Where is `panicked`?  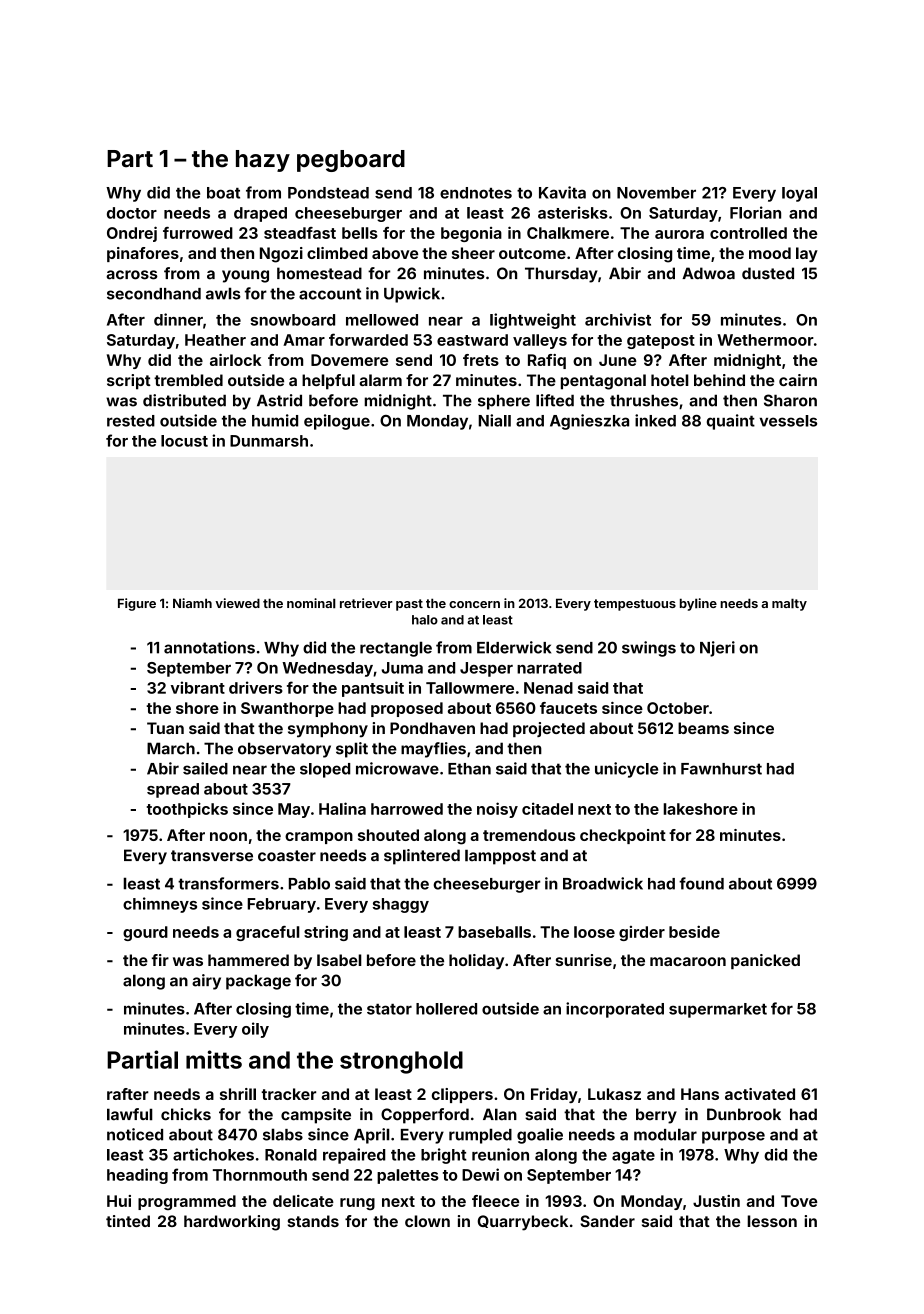
panicked is located at coordinates (765, 961).
